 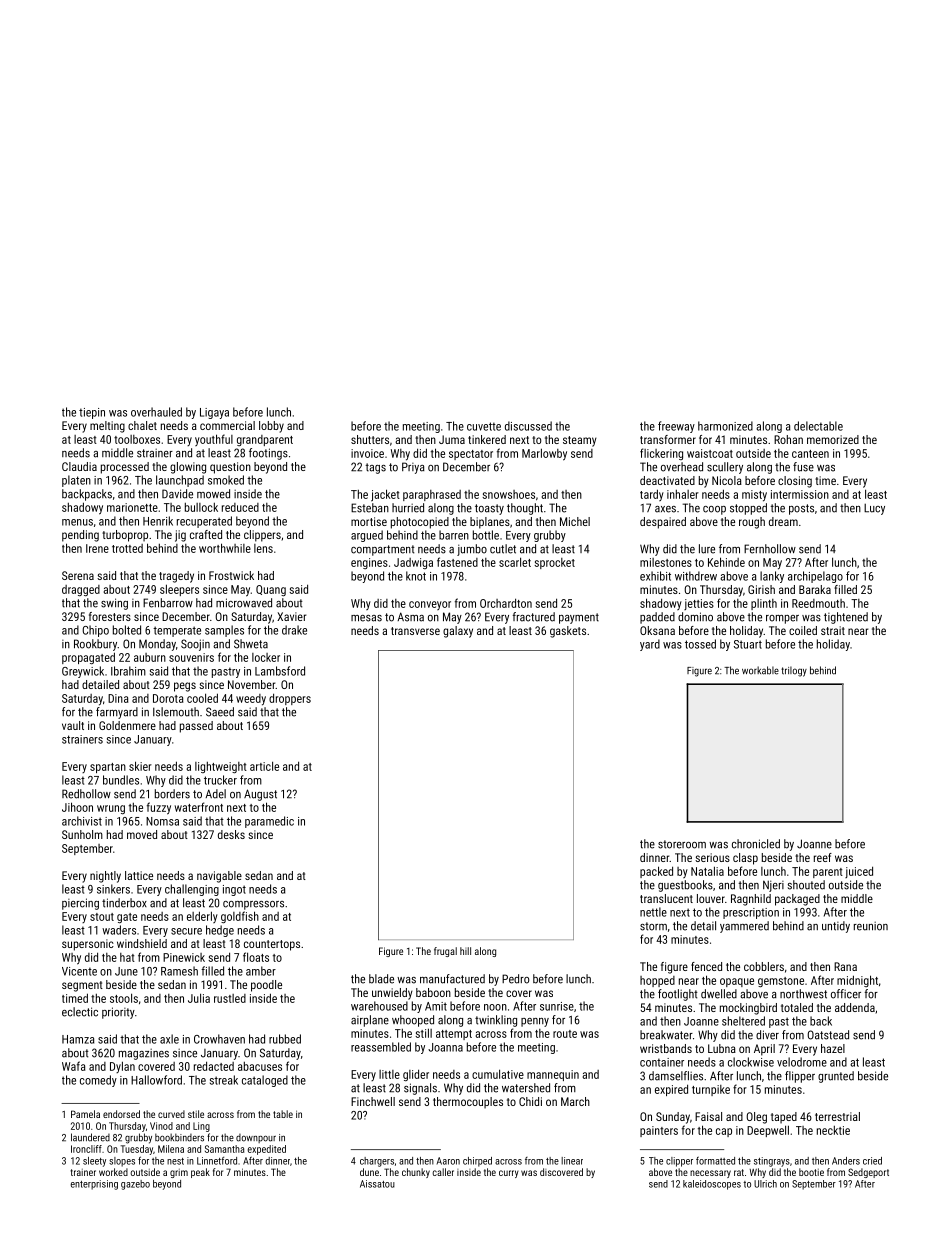 I want to click on compressors, so click(x=253, y=905).
